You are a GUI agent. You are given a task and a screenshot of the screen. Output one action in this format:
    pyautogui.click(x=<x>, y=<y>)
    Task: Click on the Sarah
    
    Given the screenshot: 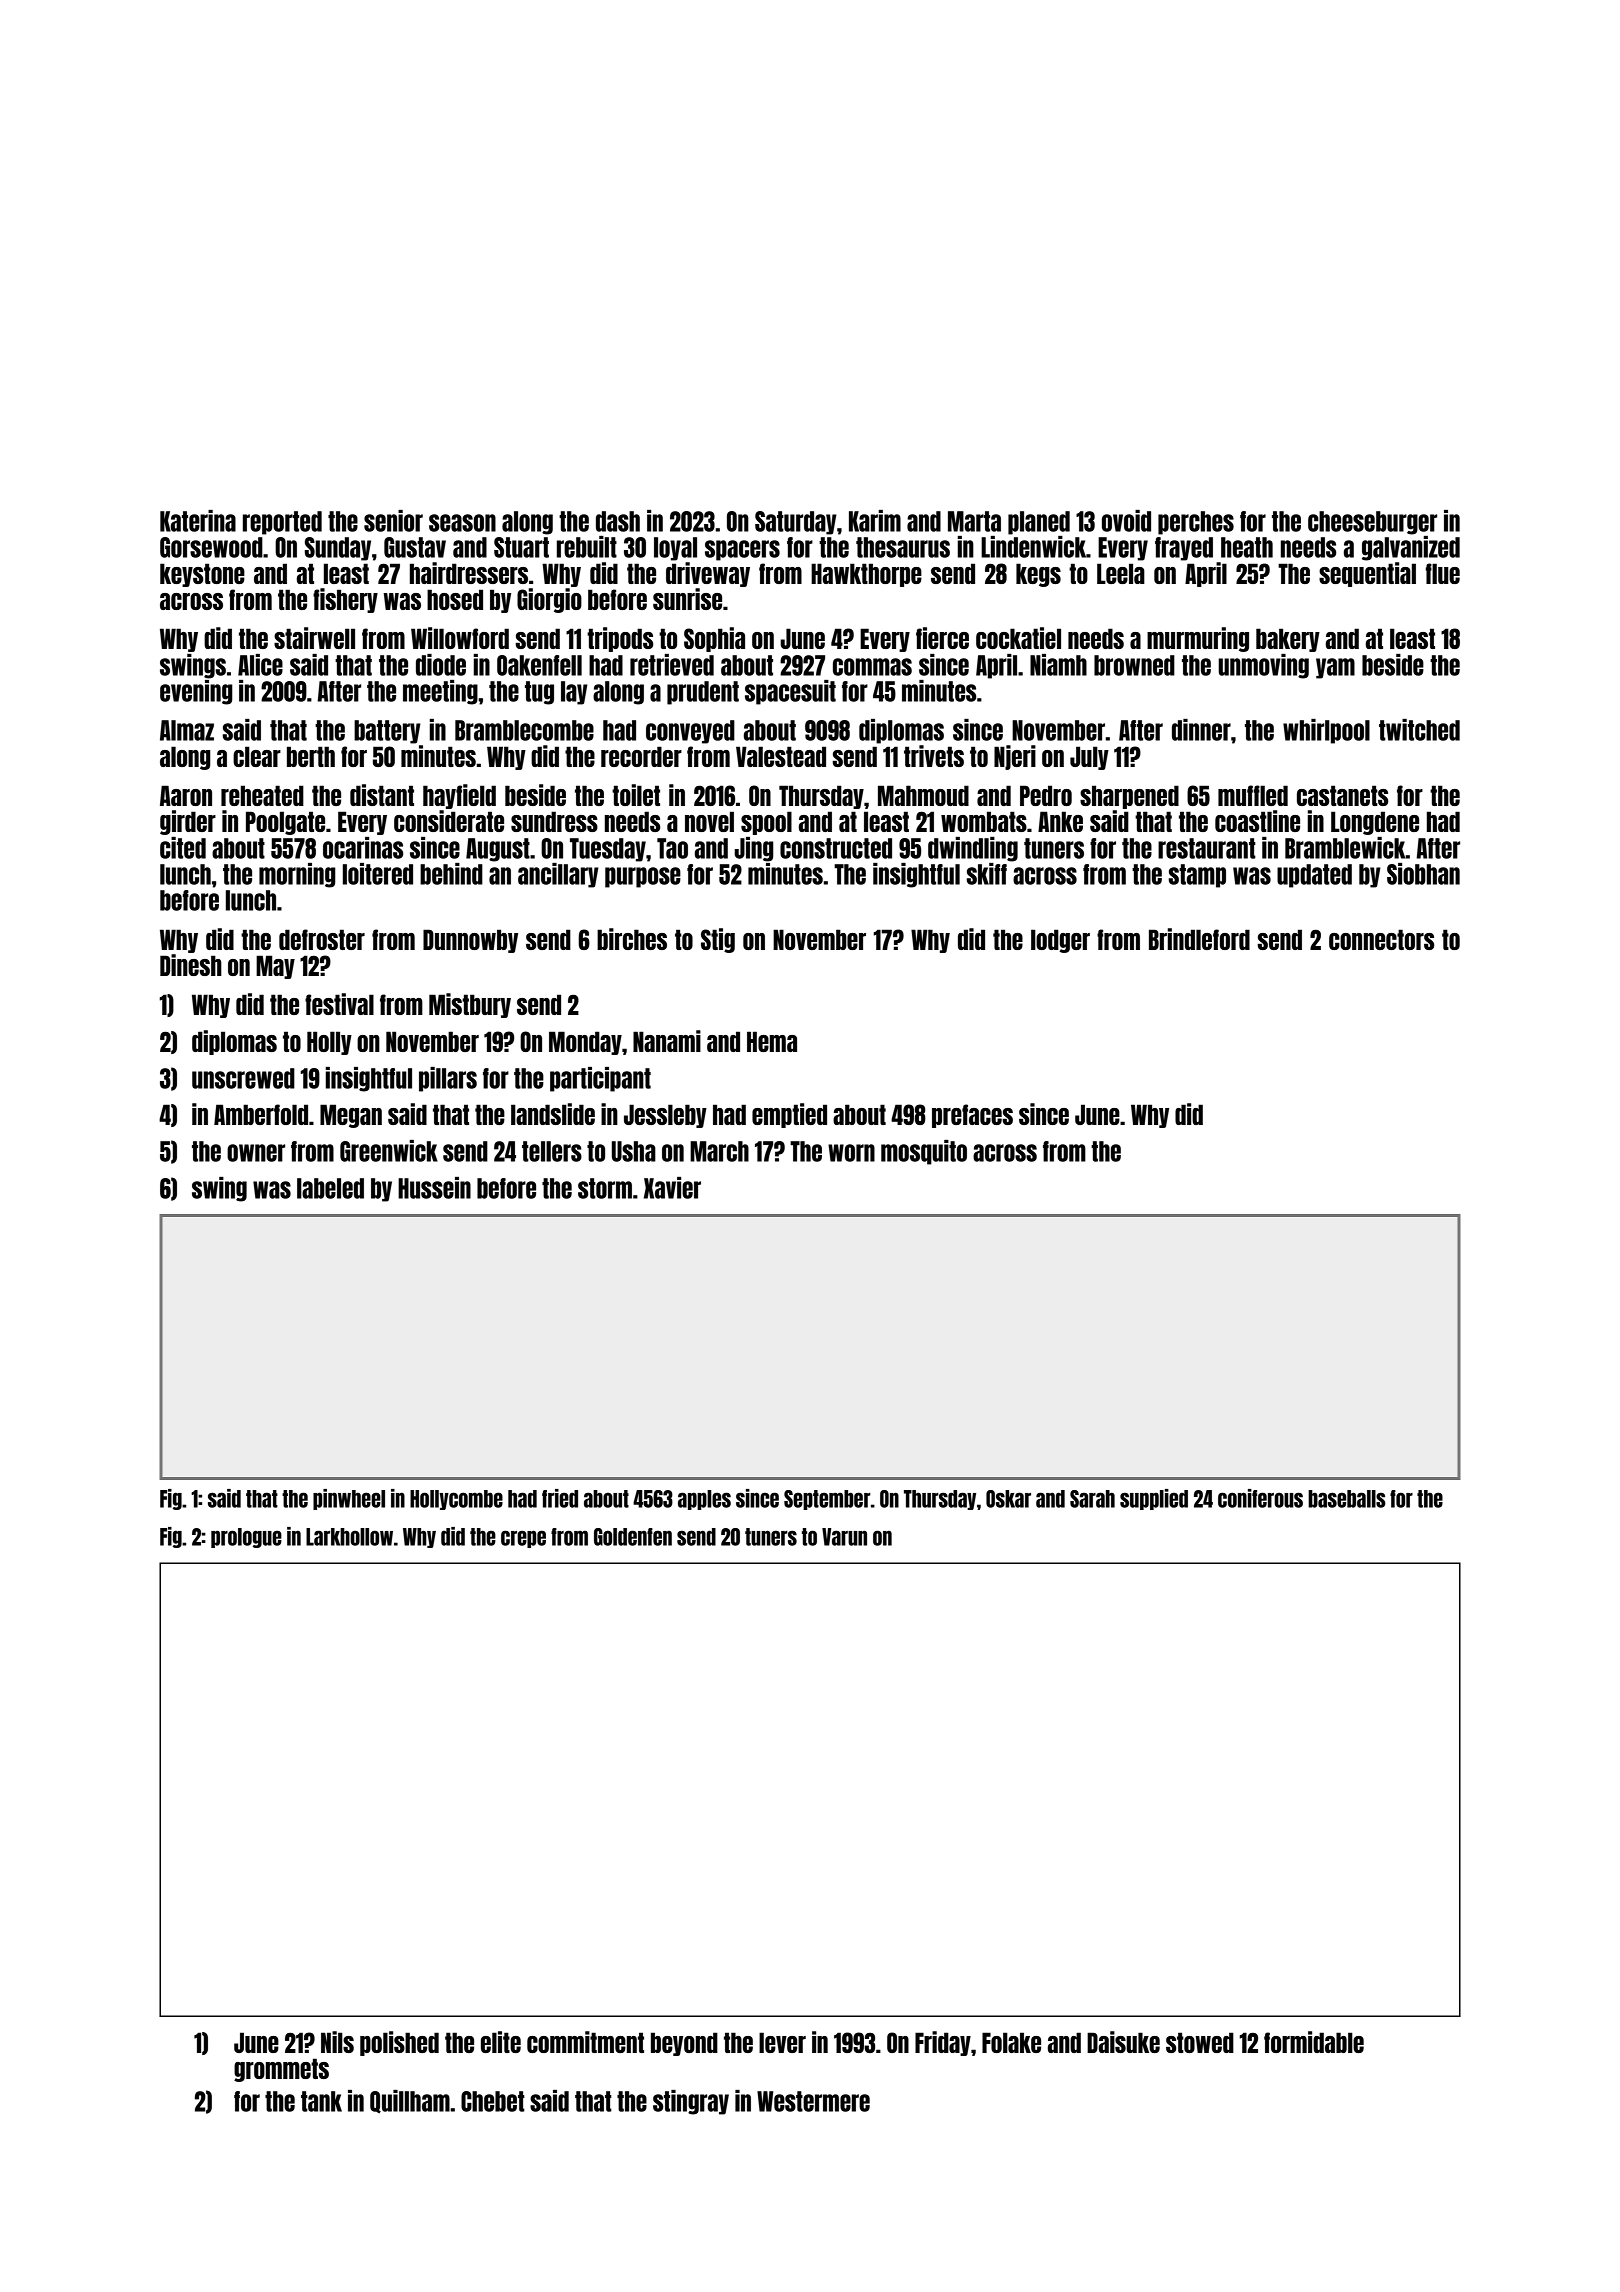 What is the action you would take?
    pyautogui.click(x=1092, y=1499)
